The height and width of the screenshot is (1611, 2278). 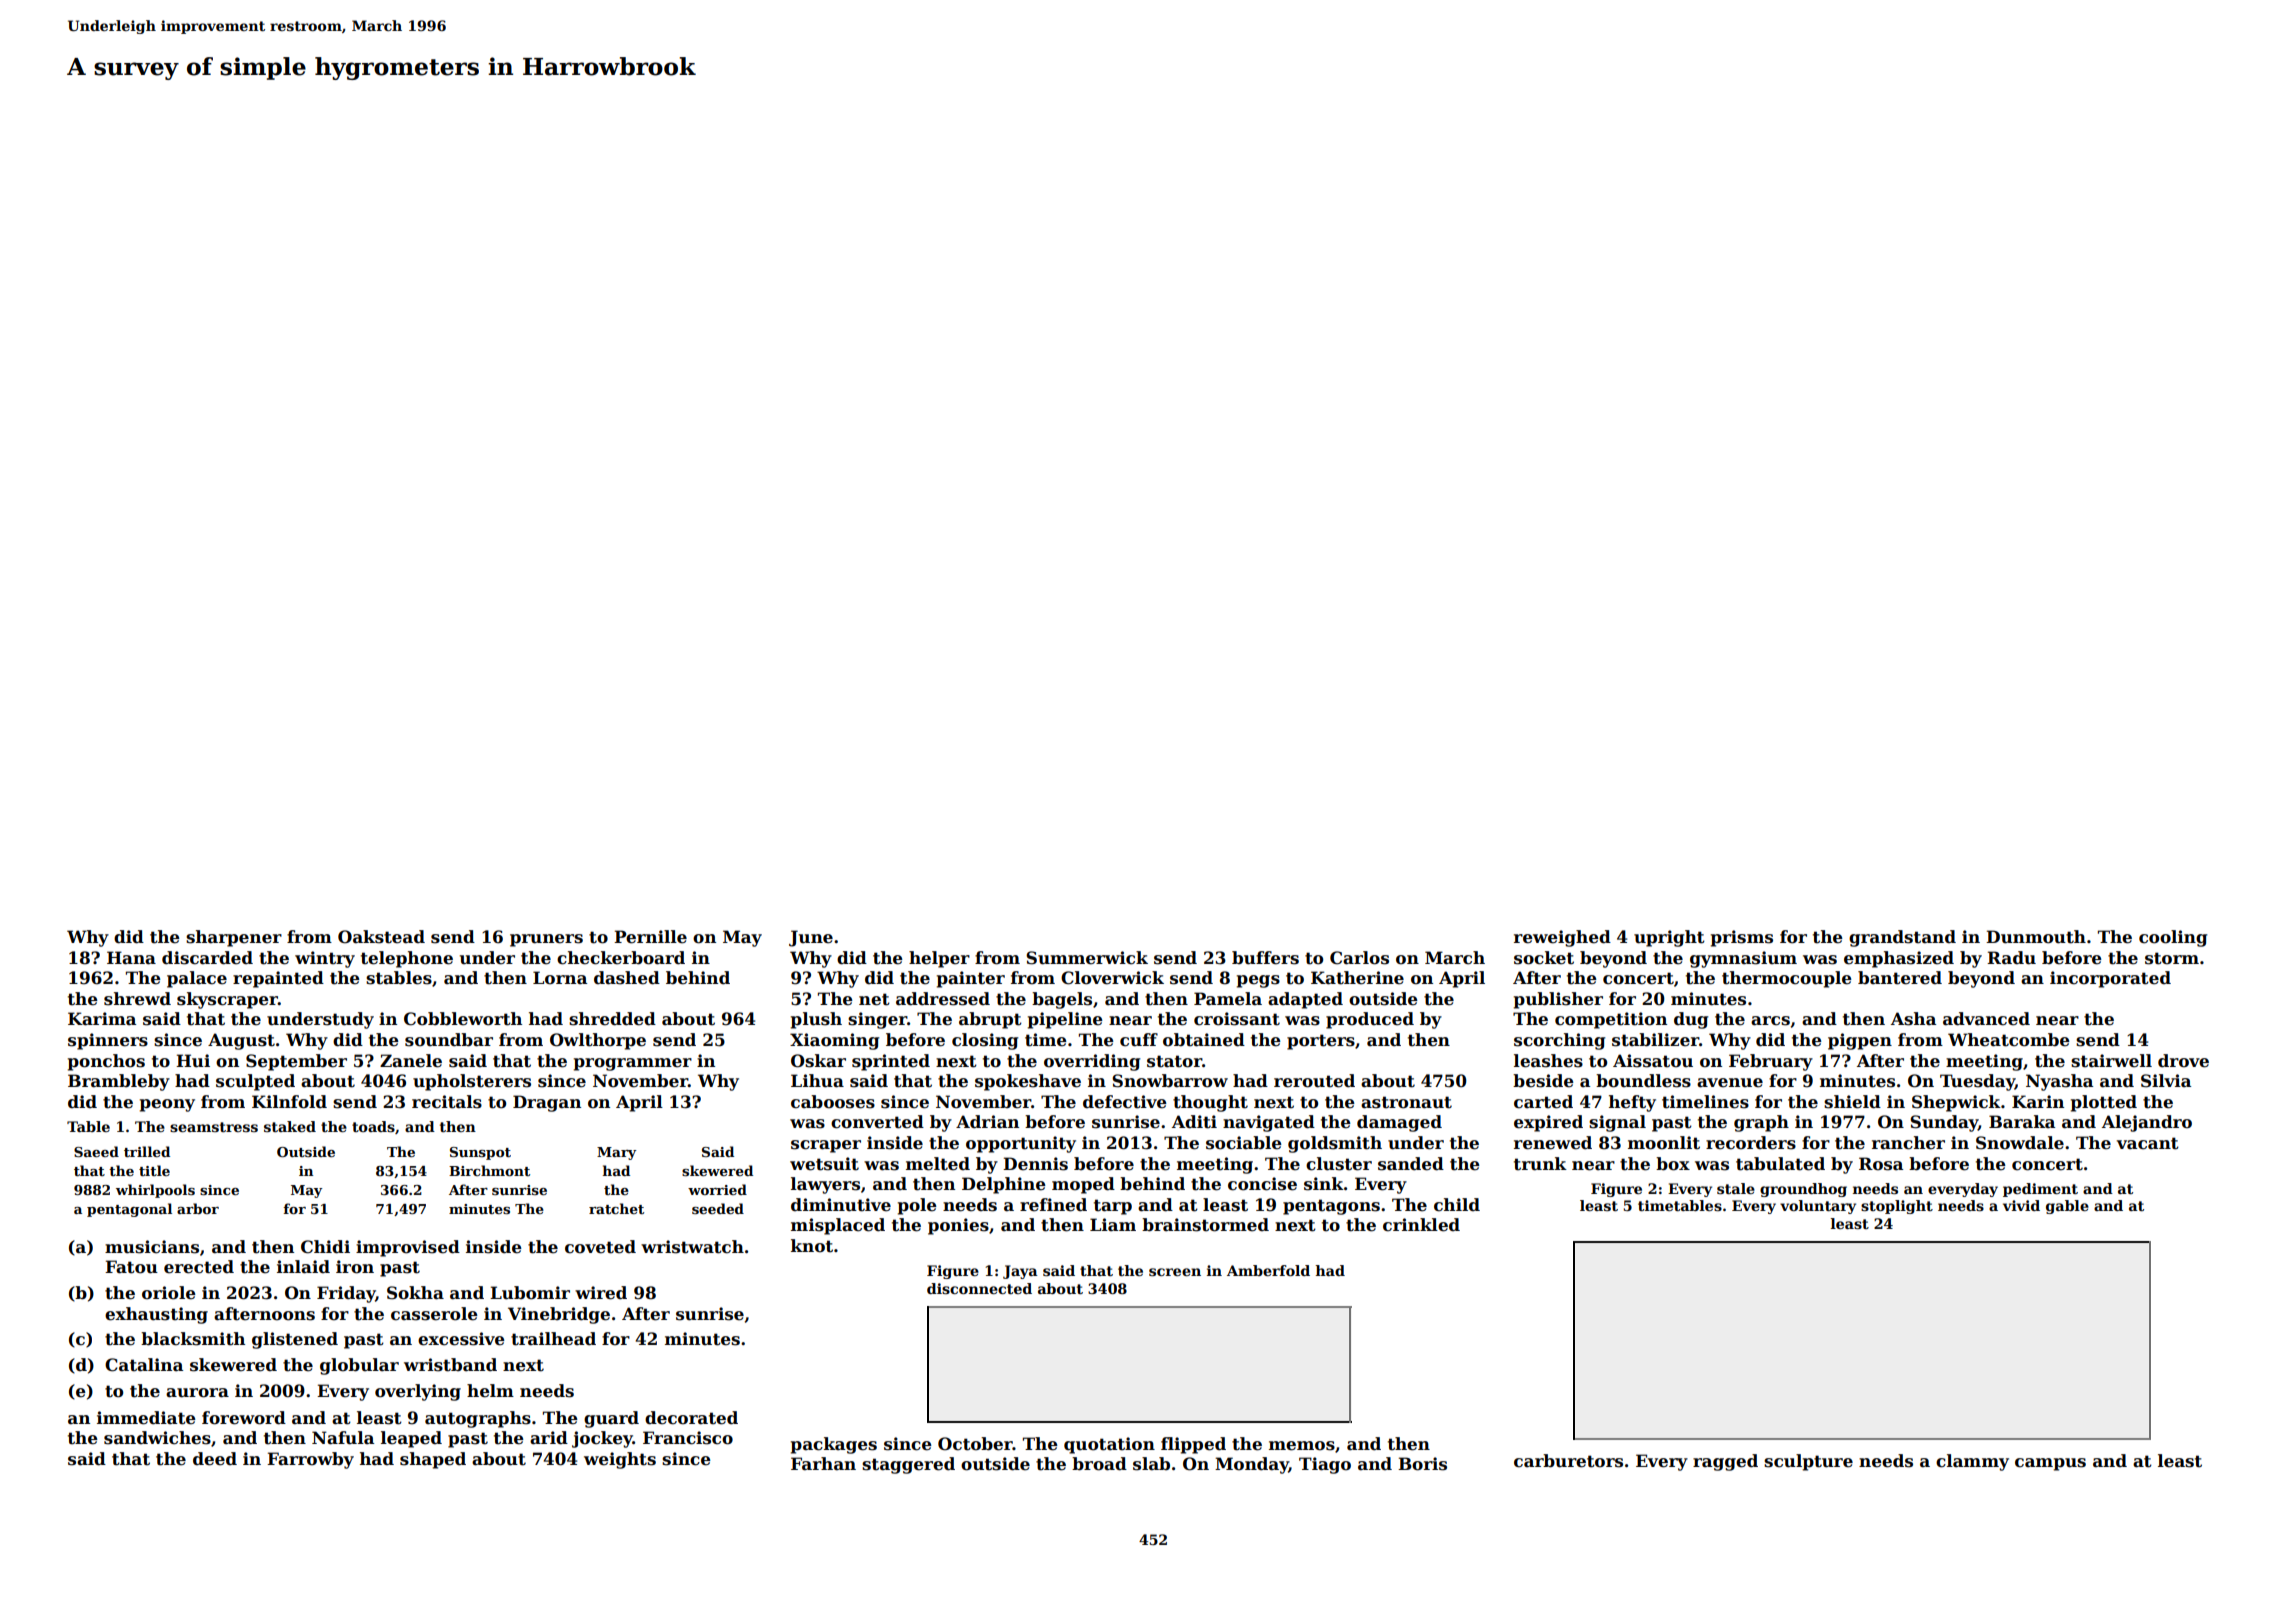 What do you see at coordinates (1406, 1102) in the screenshot?
I see `astronaut` at bounding box center [1406, 1102].
